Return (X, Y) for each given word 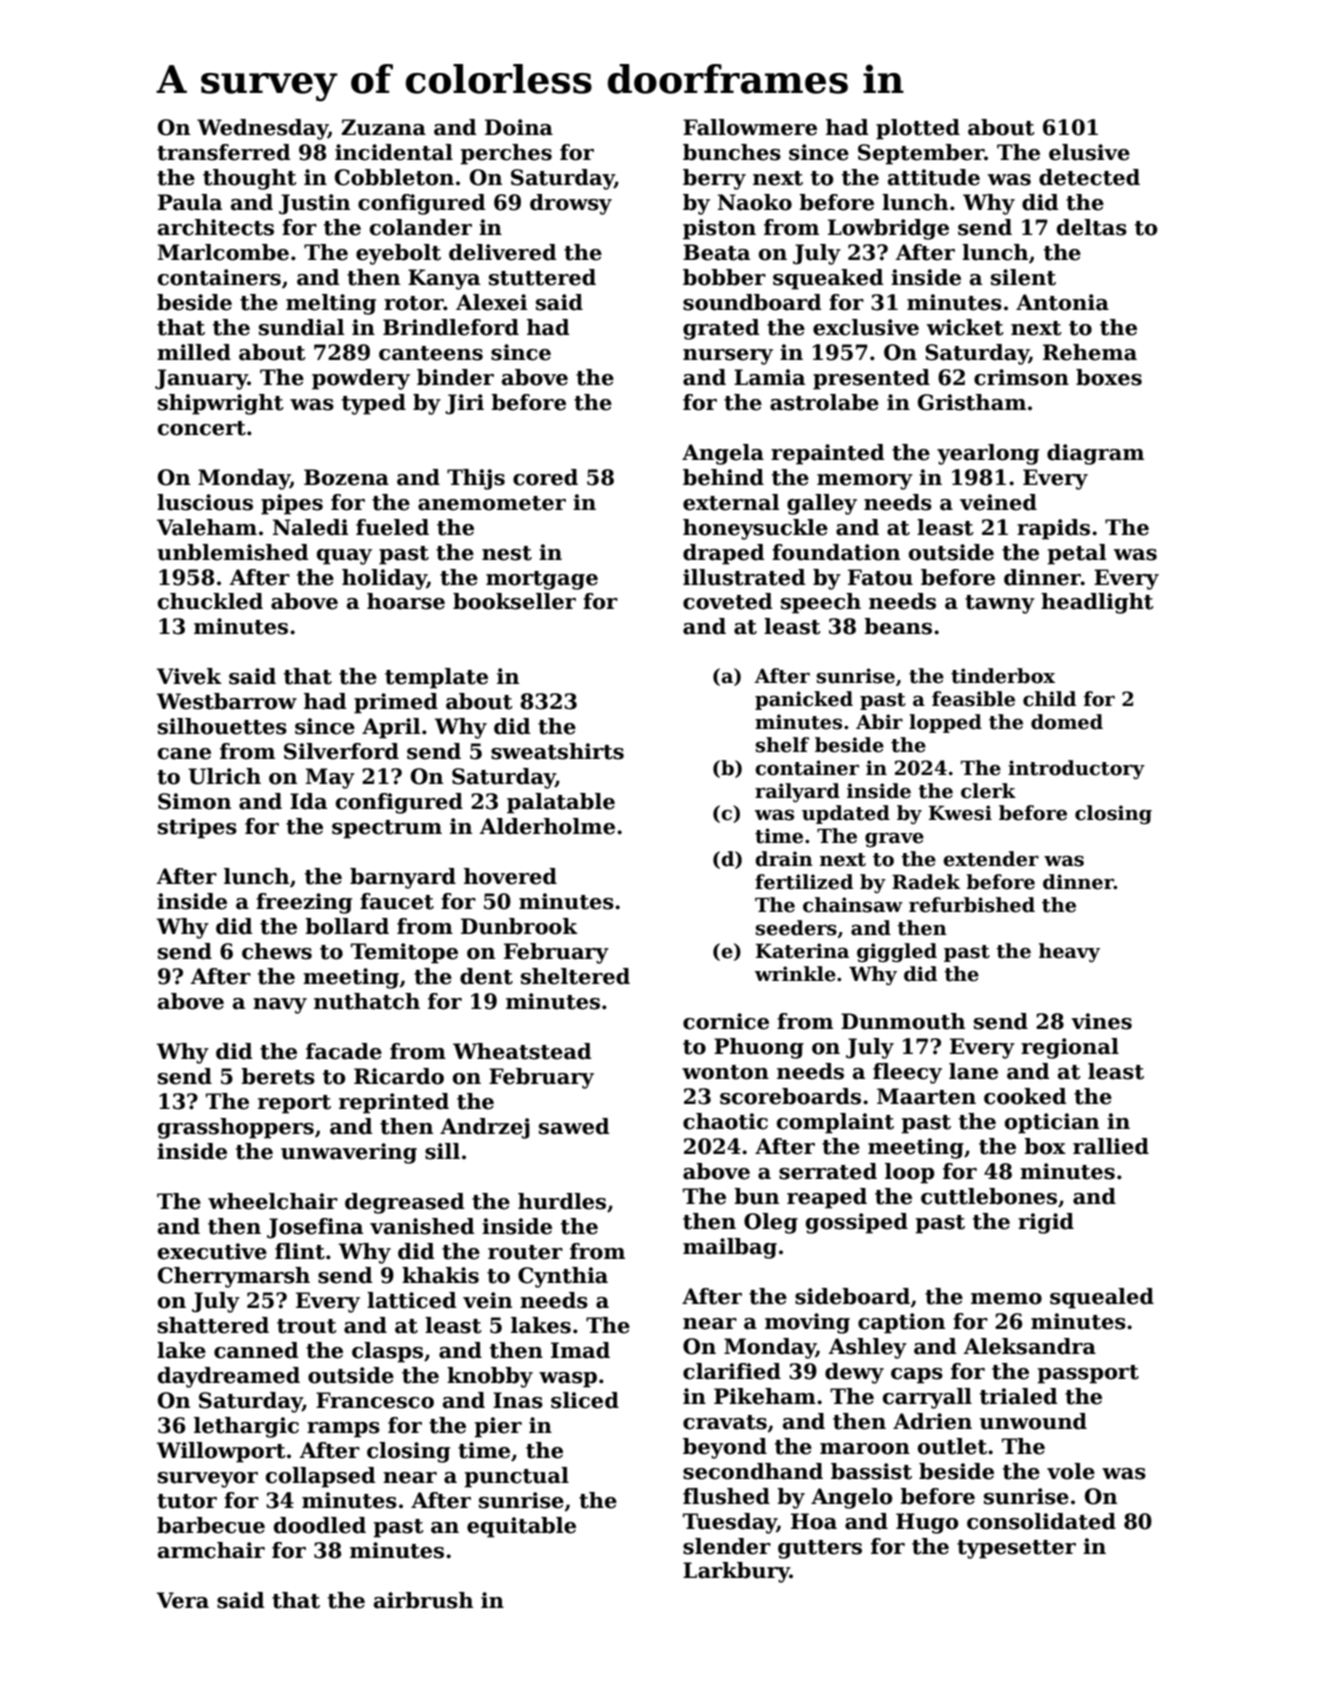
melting (331, 304)
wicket (965, 327)
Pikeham (765, 1396)
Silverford (341, 751)
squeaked (828, 279)
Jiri (464, 404)
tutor (187, 1501)
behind (723, 477)
